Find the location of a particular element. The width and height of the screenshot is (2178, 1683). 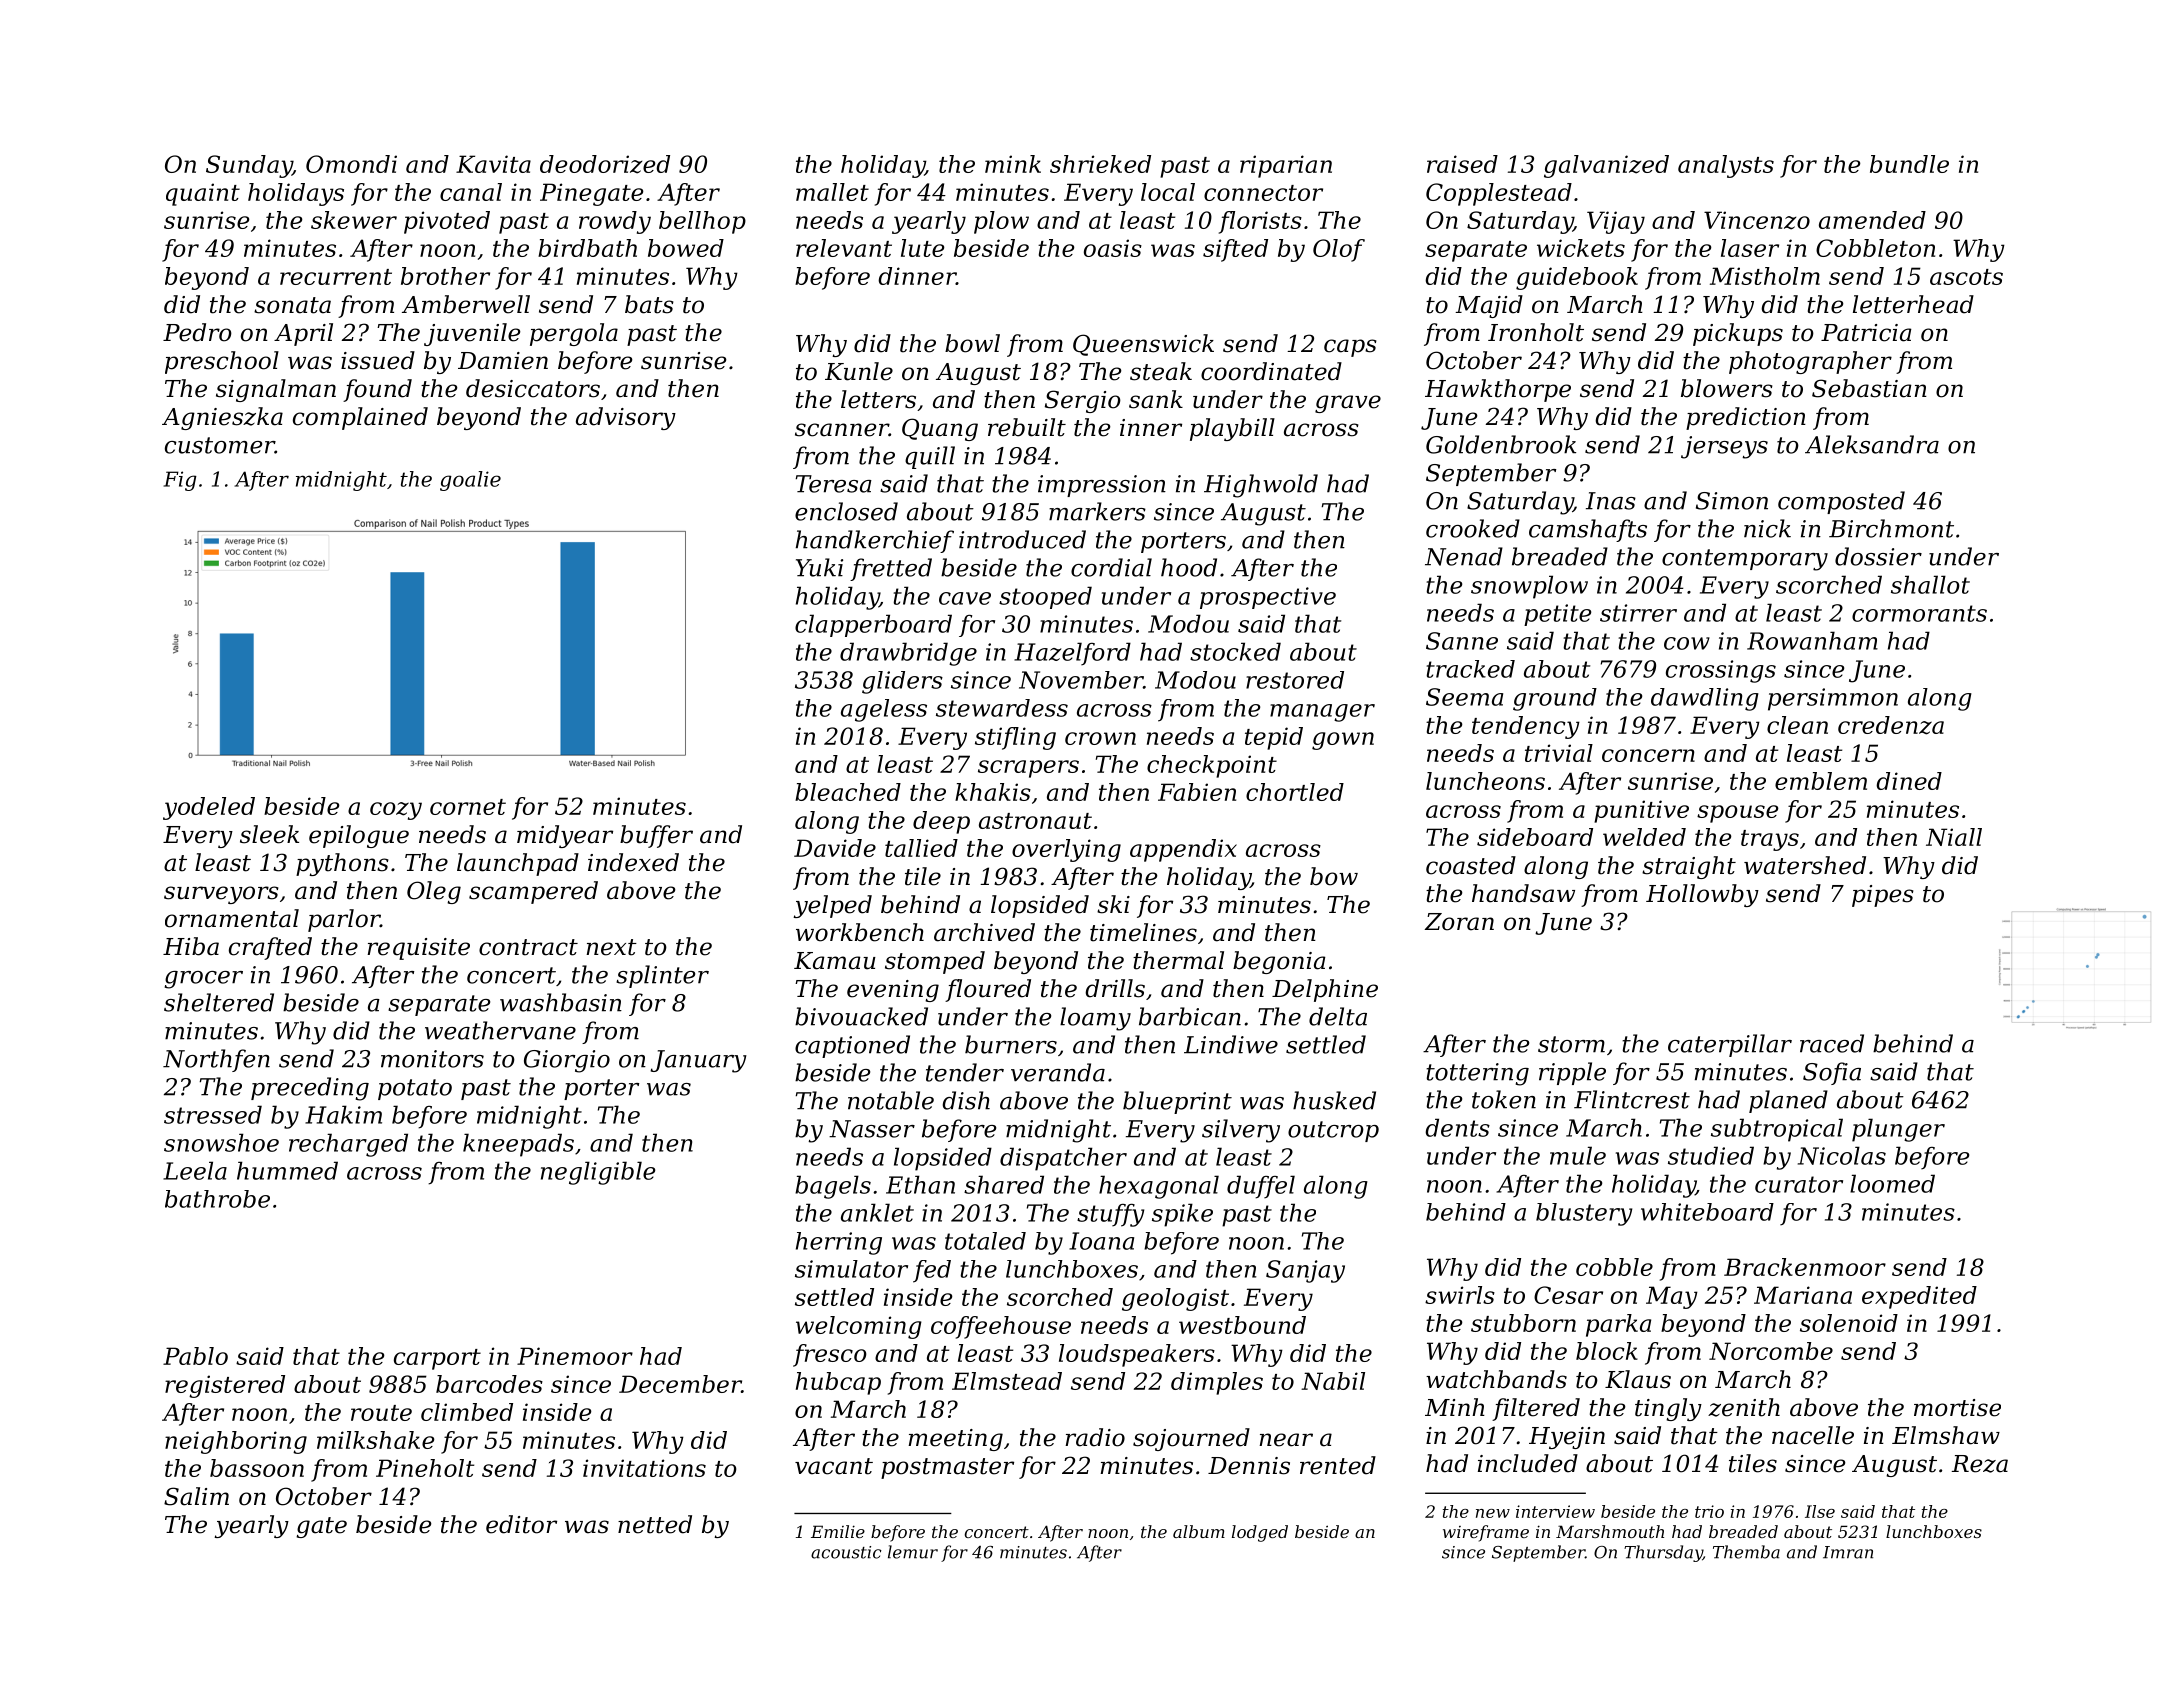

token is located at coordinates (1504, 1099).
